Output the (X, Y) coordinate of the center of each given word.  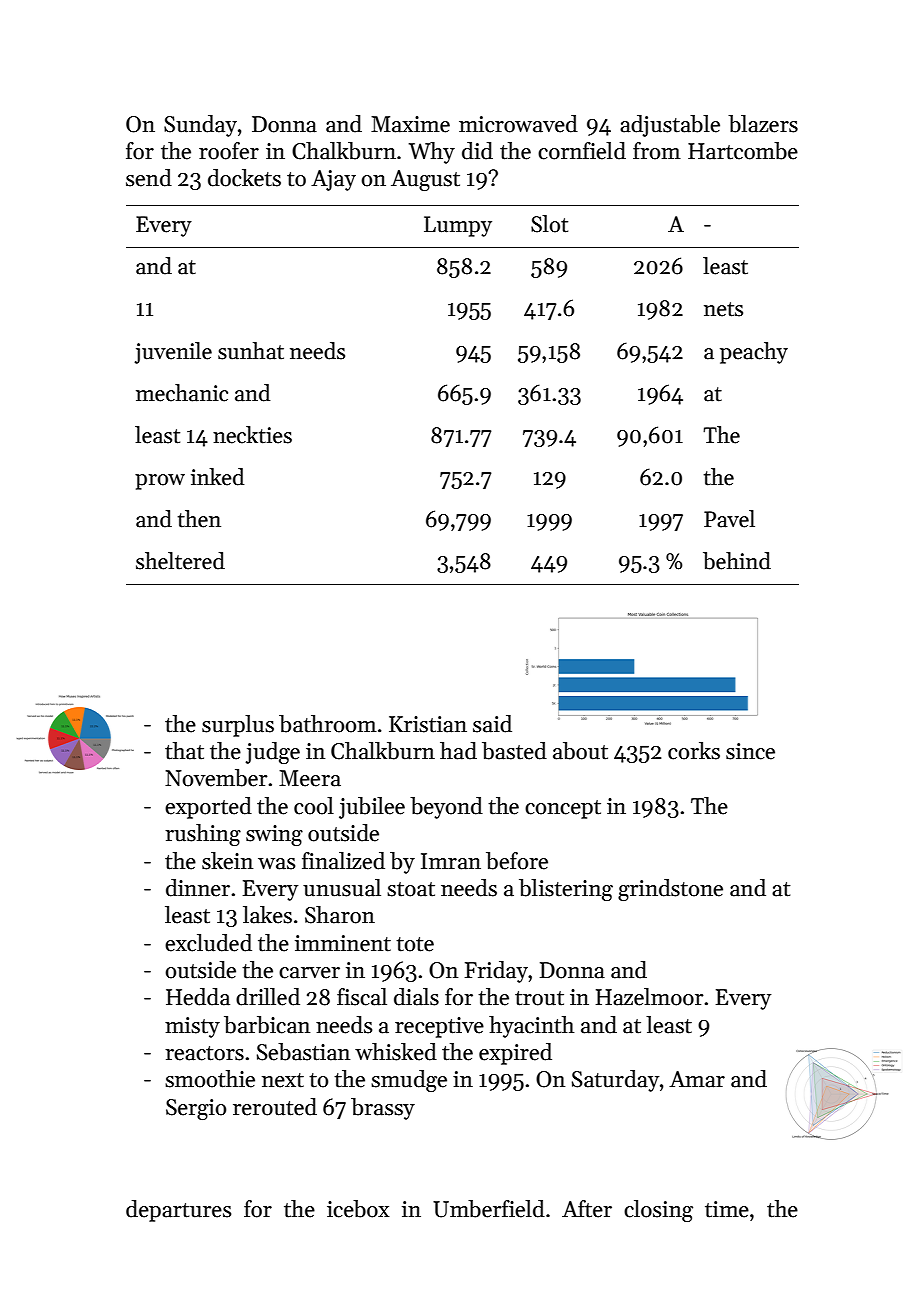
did (477, 151)
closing (658, 1211)
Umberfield (489, 1209)
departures (178, 1211)
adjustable (670, 126)
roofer (229, 151)
